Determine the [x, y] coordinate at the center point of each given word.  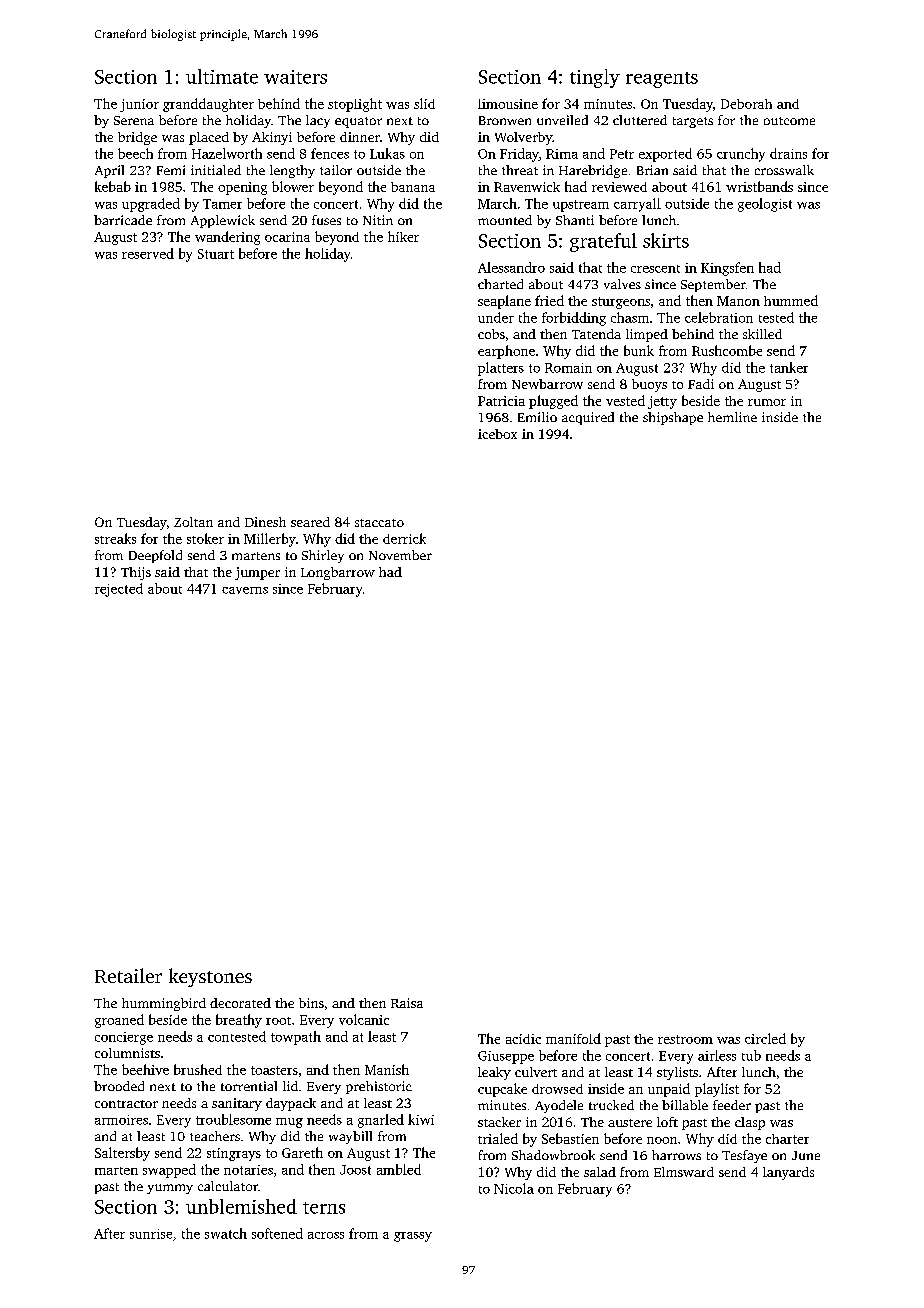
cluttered [640, 120]
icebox [497, 434]
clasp [750, 1123]
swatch [226, 1233]
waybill [350, 1137]
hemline [732, 417]
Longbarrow [338, 573]
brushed [198, 1069]
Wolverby [523, 138]
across [326, 1235]
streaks [115, 538]
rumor [767, 402]
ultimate [222, 76]
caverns [245, 590]
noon [662, 1140]
